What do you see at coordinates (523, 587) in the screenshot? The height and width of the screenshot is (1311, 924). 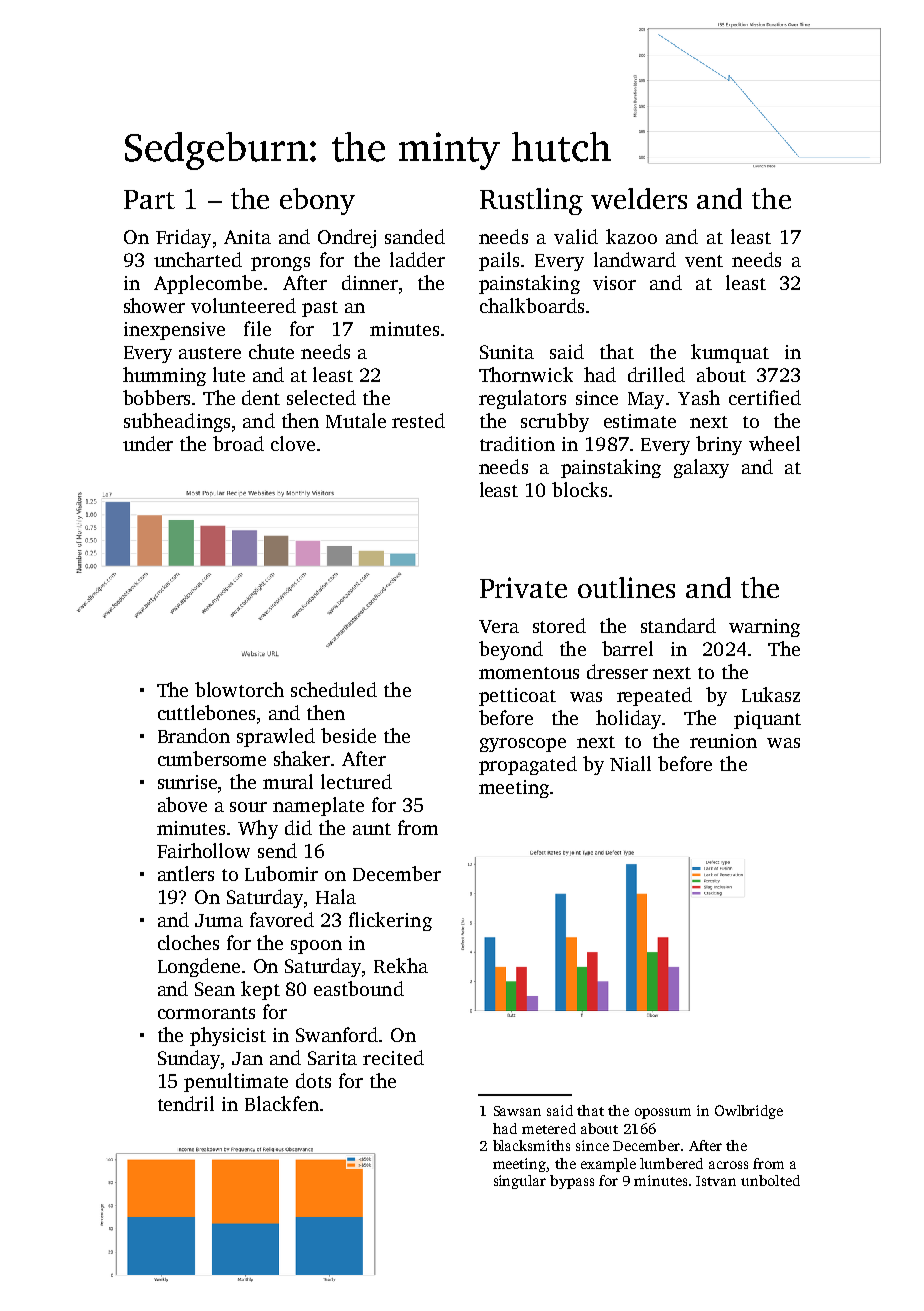 I see `Private` at bounding box center [523, 587].
